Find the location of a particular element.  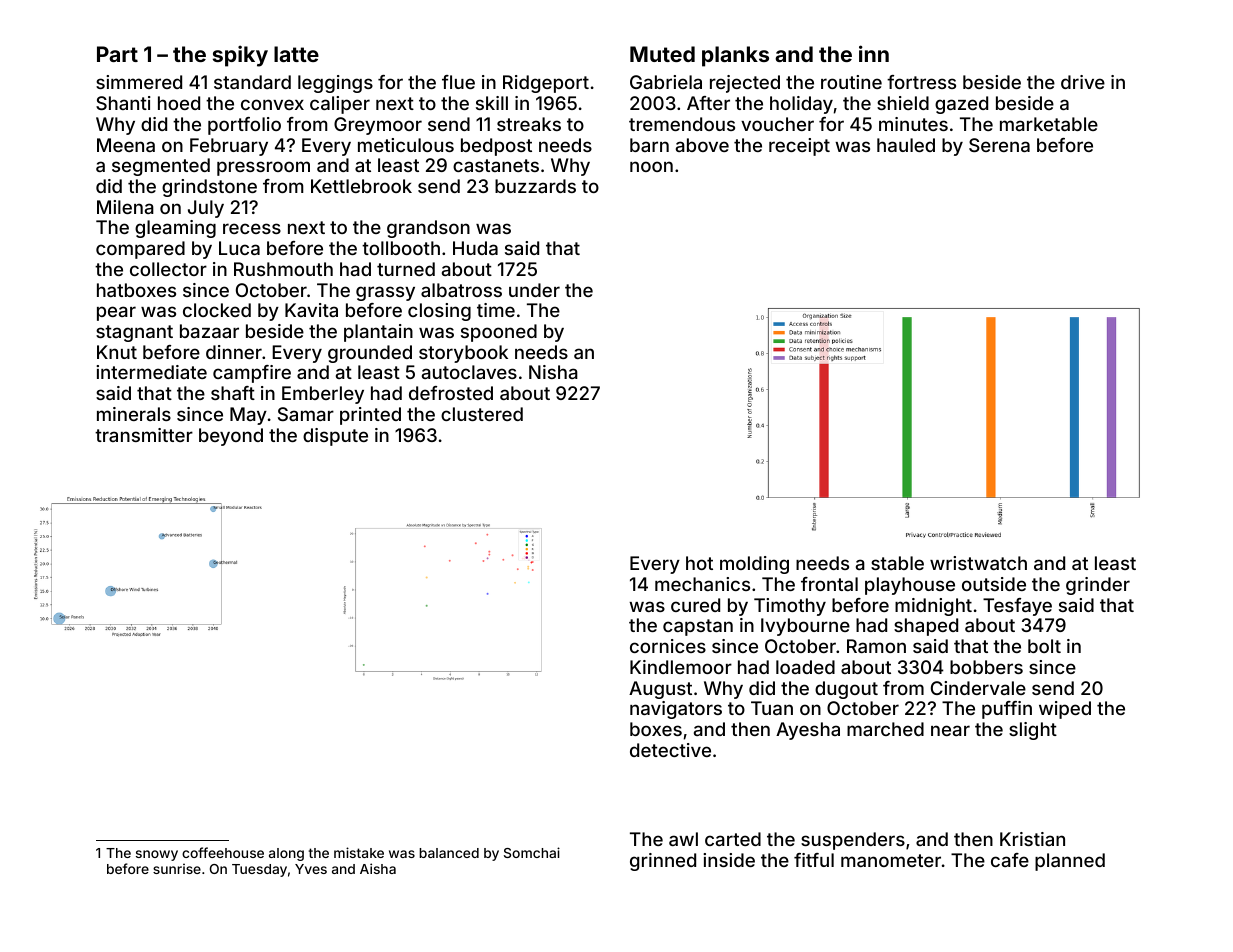

Serena is located at coordinates (999, 145).
